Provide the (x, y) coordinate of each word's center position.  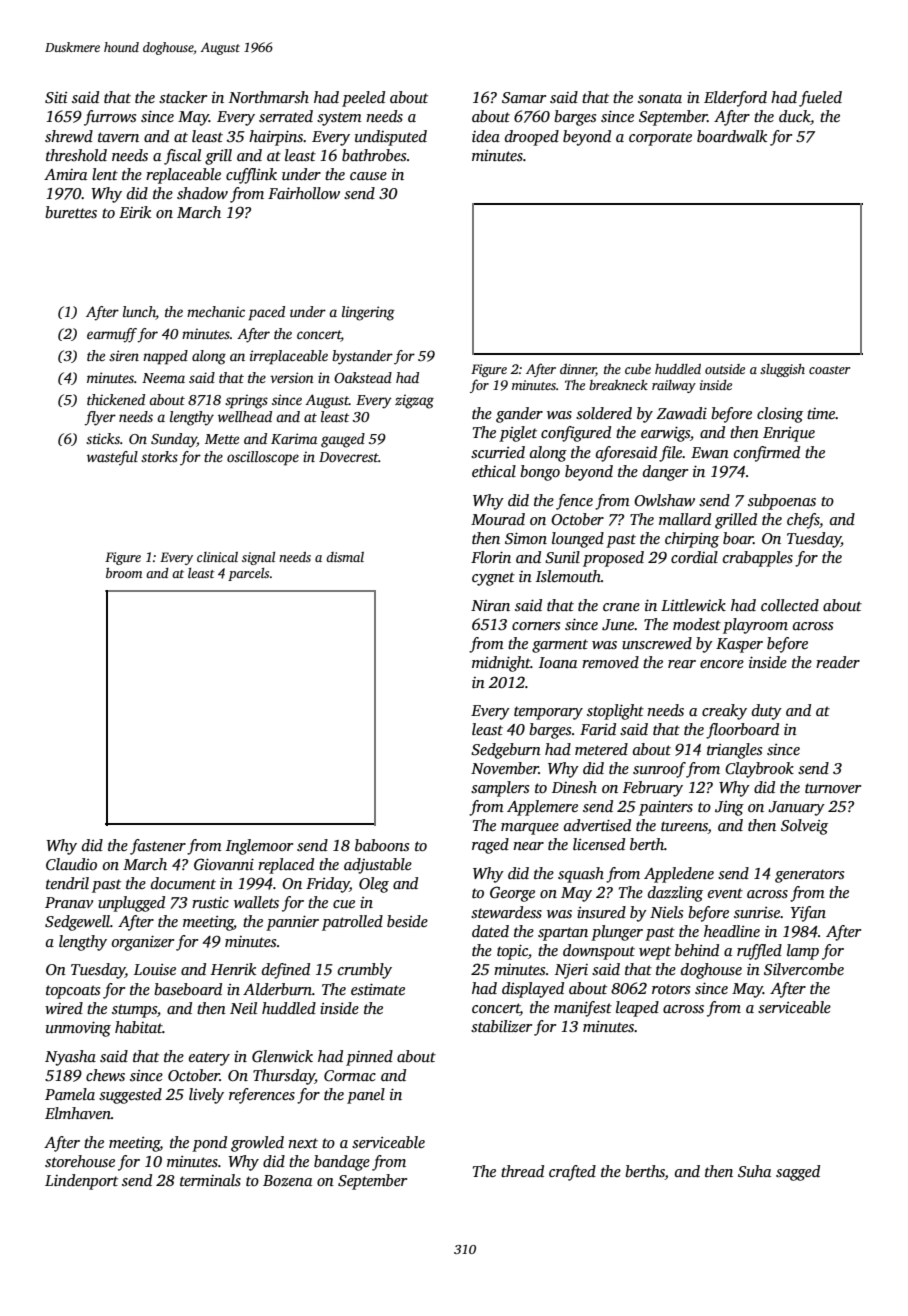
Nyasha (70, 1058)
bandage (342, 1163)
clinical (217, 557)
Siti (56, 98)
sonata (660, 98)
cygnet (493, 579)
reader (838, 662)
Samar (524, 98)
